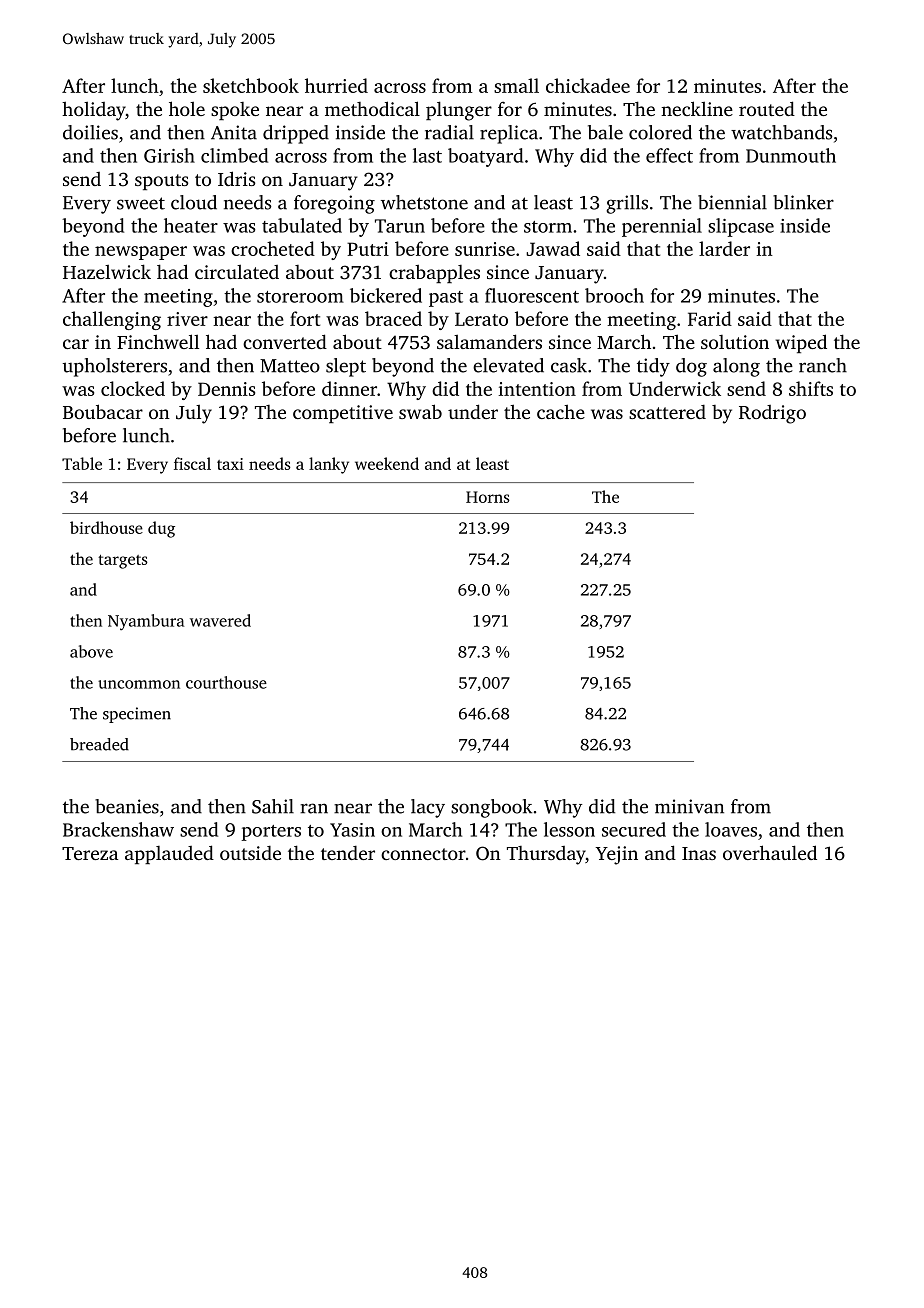  What do you see at coordinates (161, 529) in the screenshot?
I see `dug` at bounding box center [161, 529].
